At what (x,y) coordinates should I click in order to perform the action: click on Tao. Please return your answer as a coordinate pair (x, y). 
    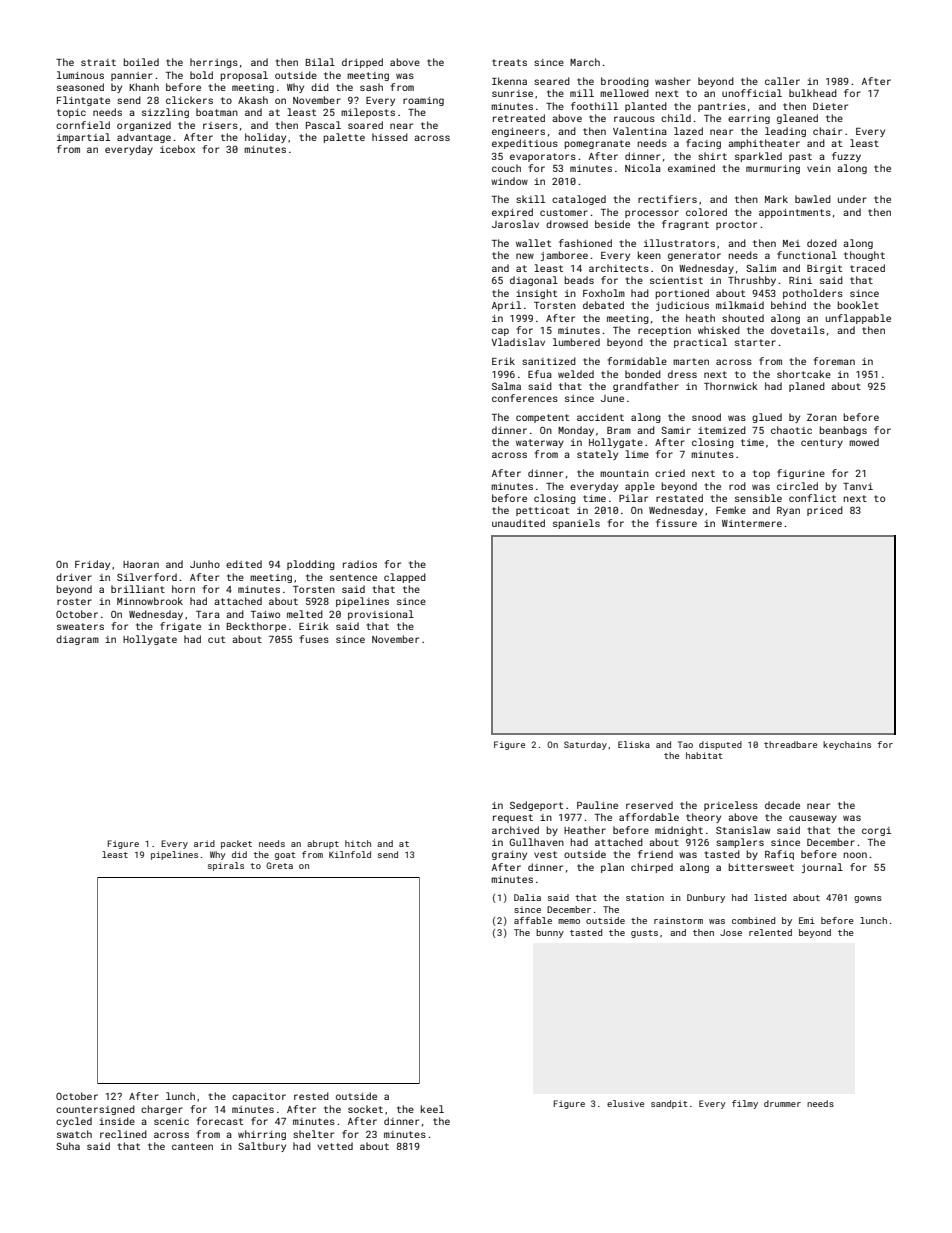
    Looking at the image, I should click on (685, 744).
